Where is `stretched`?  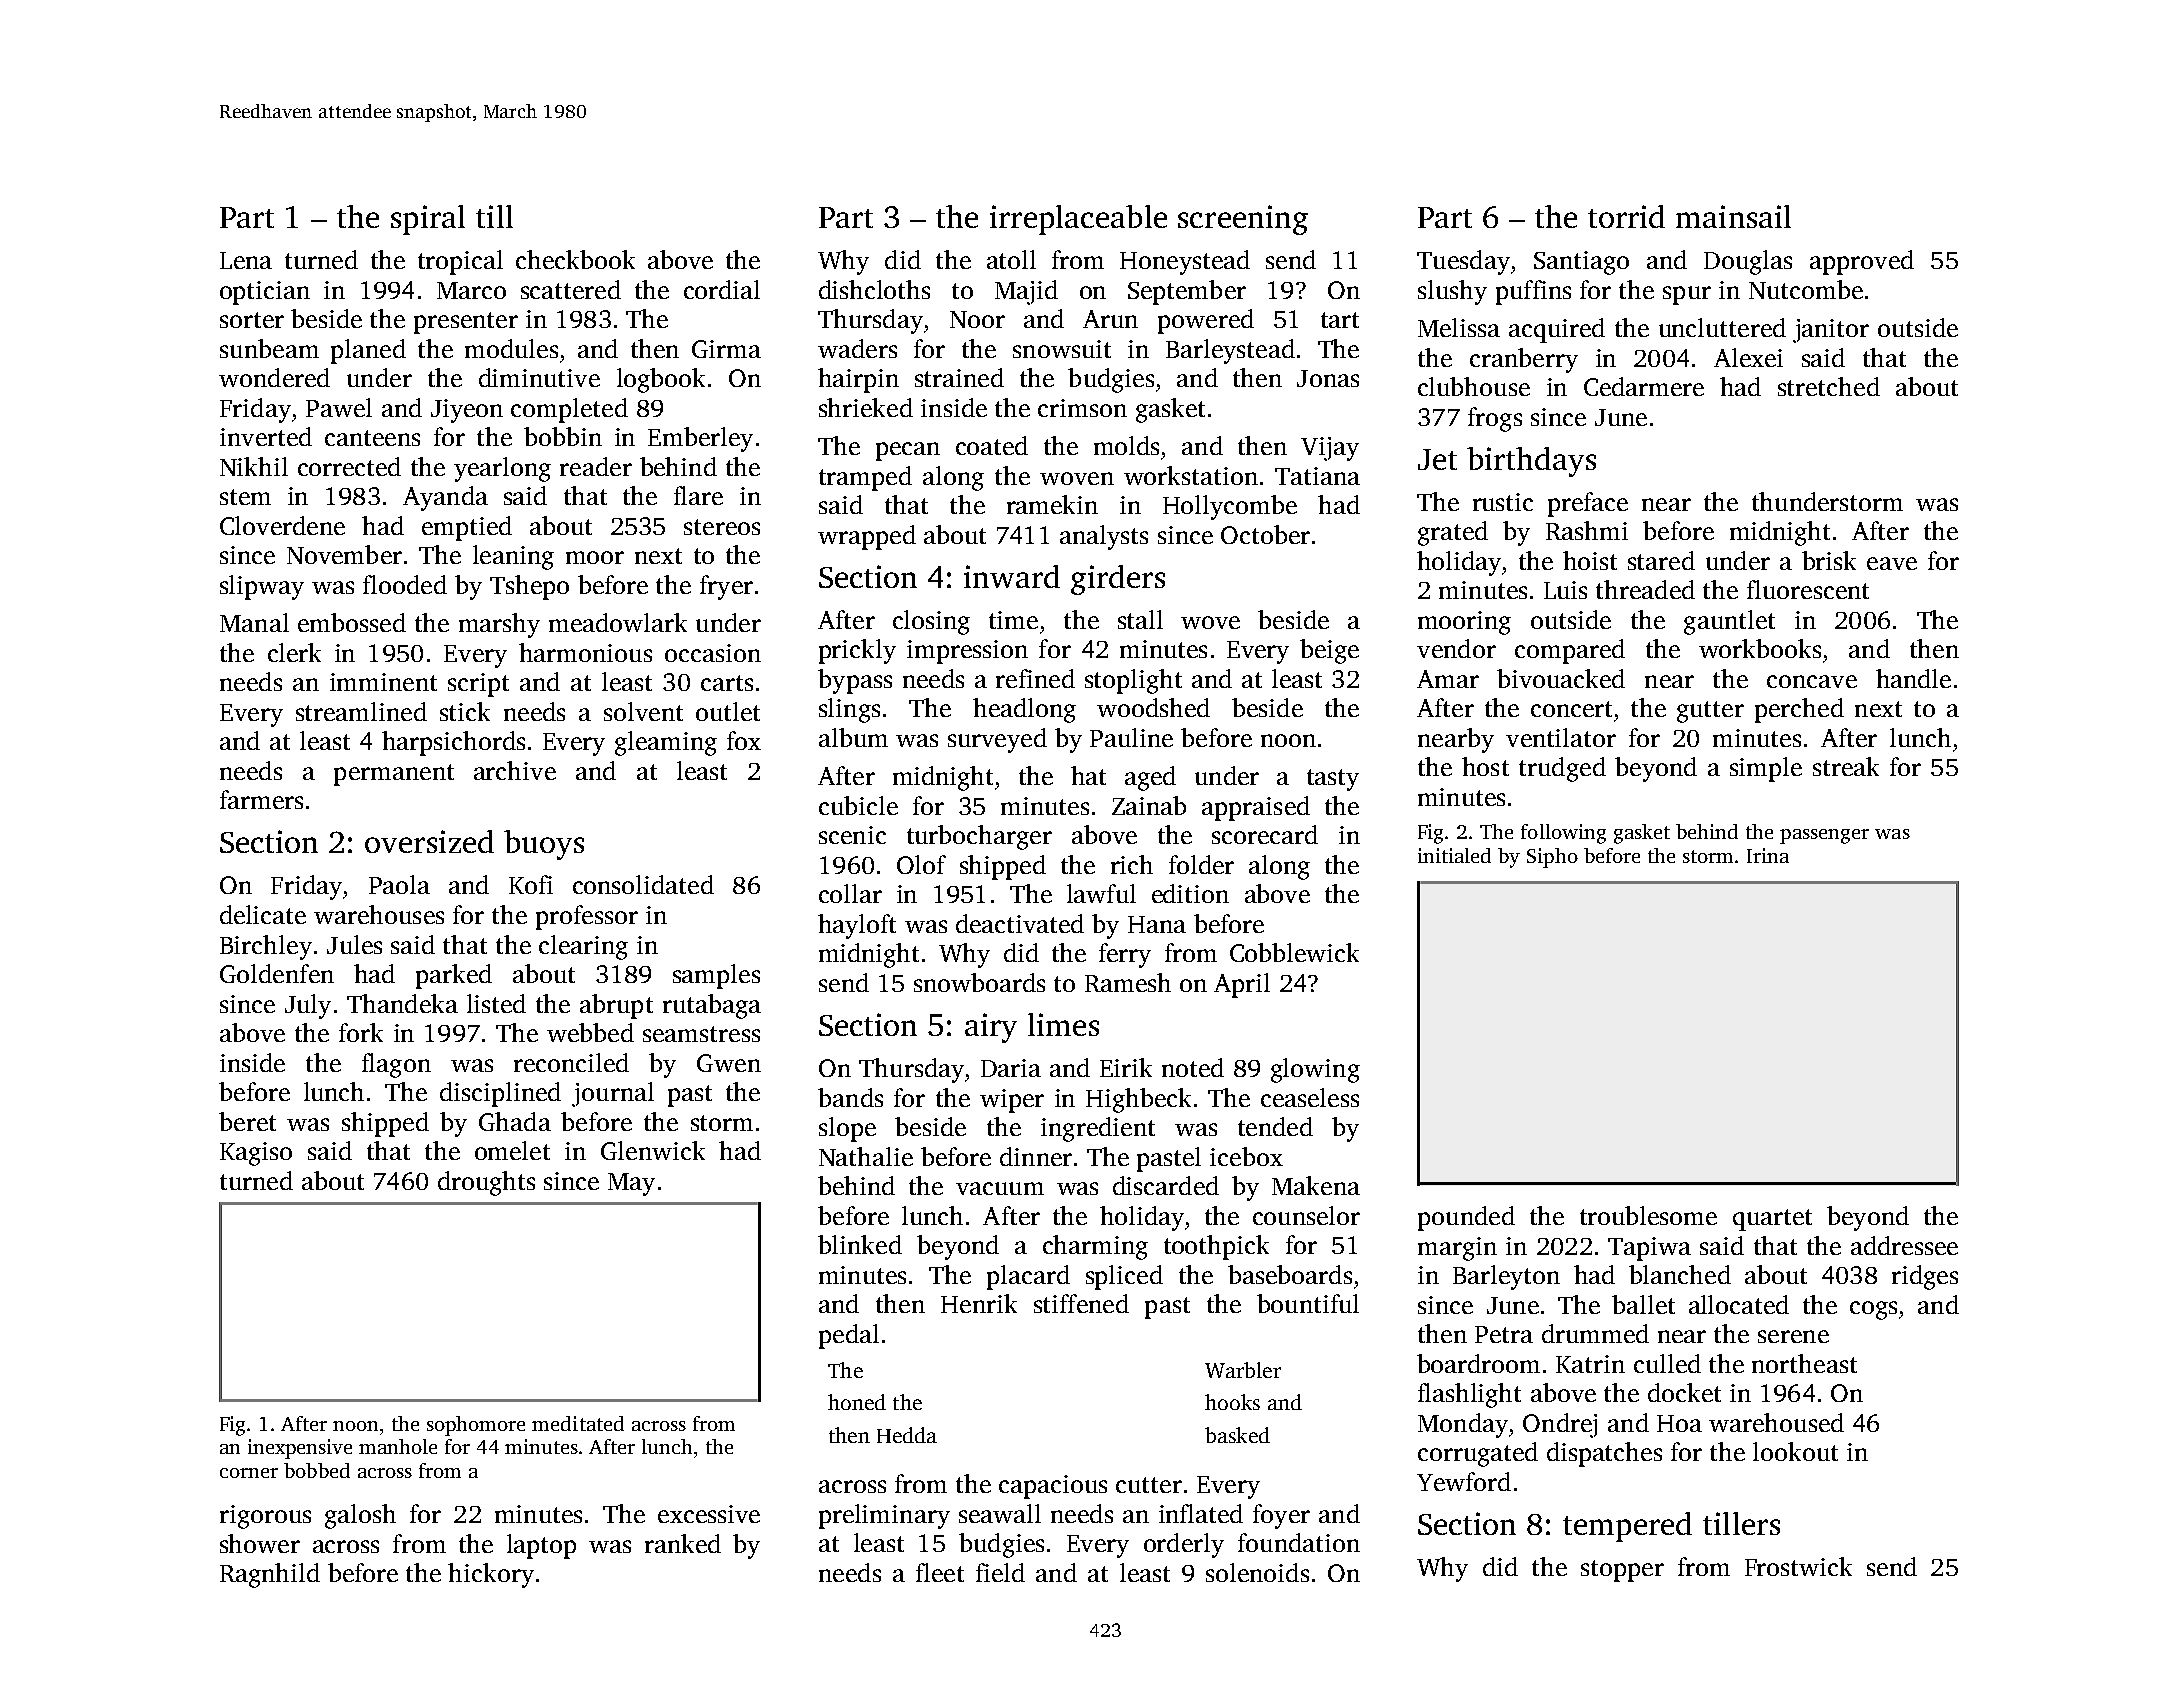 stretched is located at coordinates (1829, 386).
